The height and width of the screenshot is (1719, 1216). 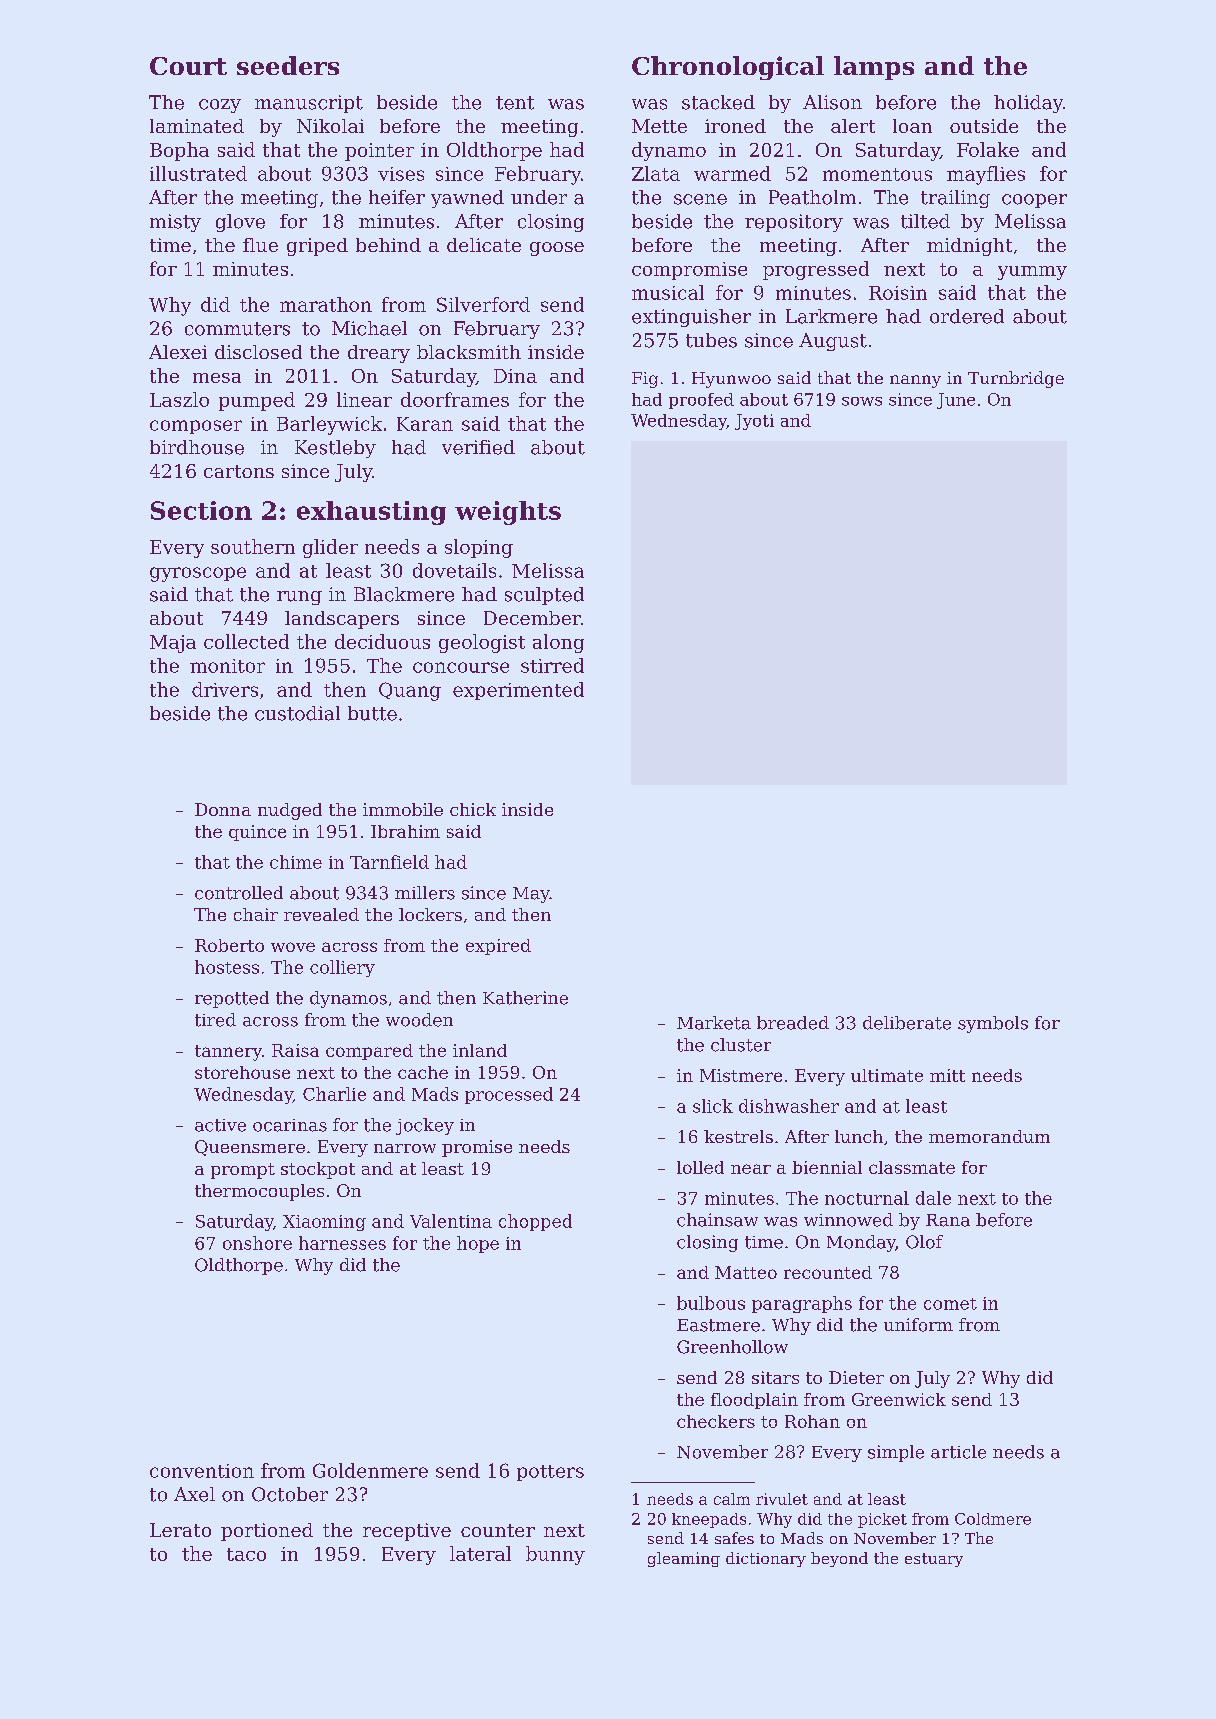 What do you see at coordinates (297, 713) in the screenshot?
I see `custodial` at bounding box center [297, 713].
